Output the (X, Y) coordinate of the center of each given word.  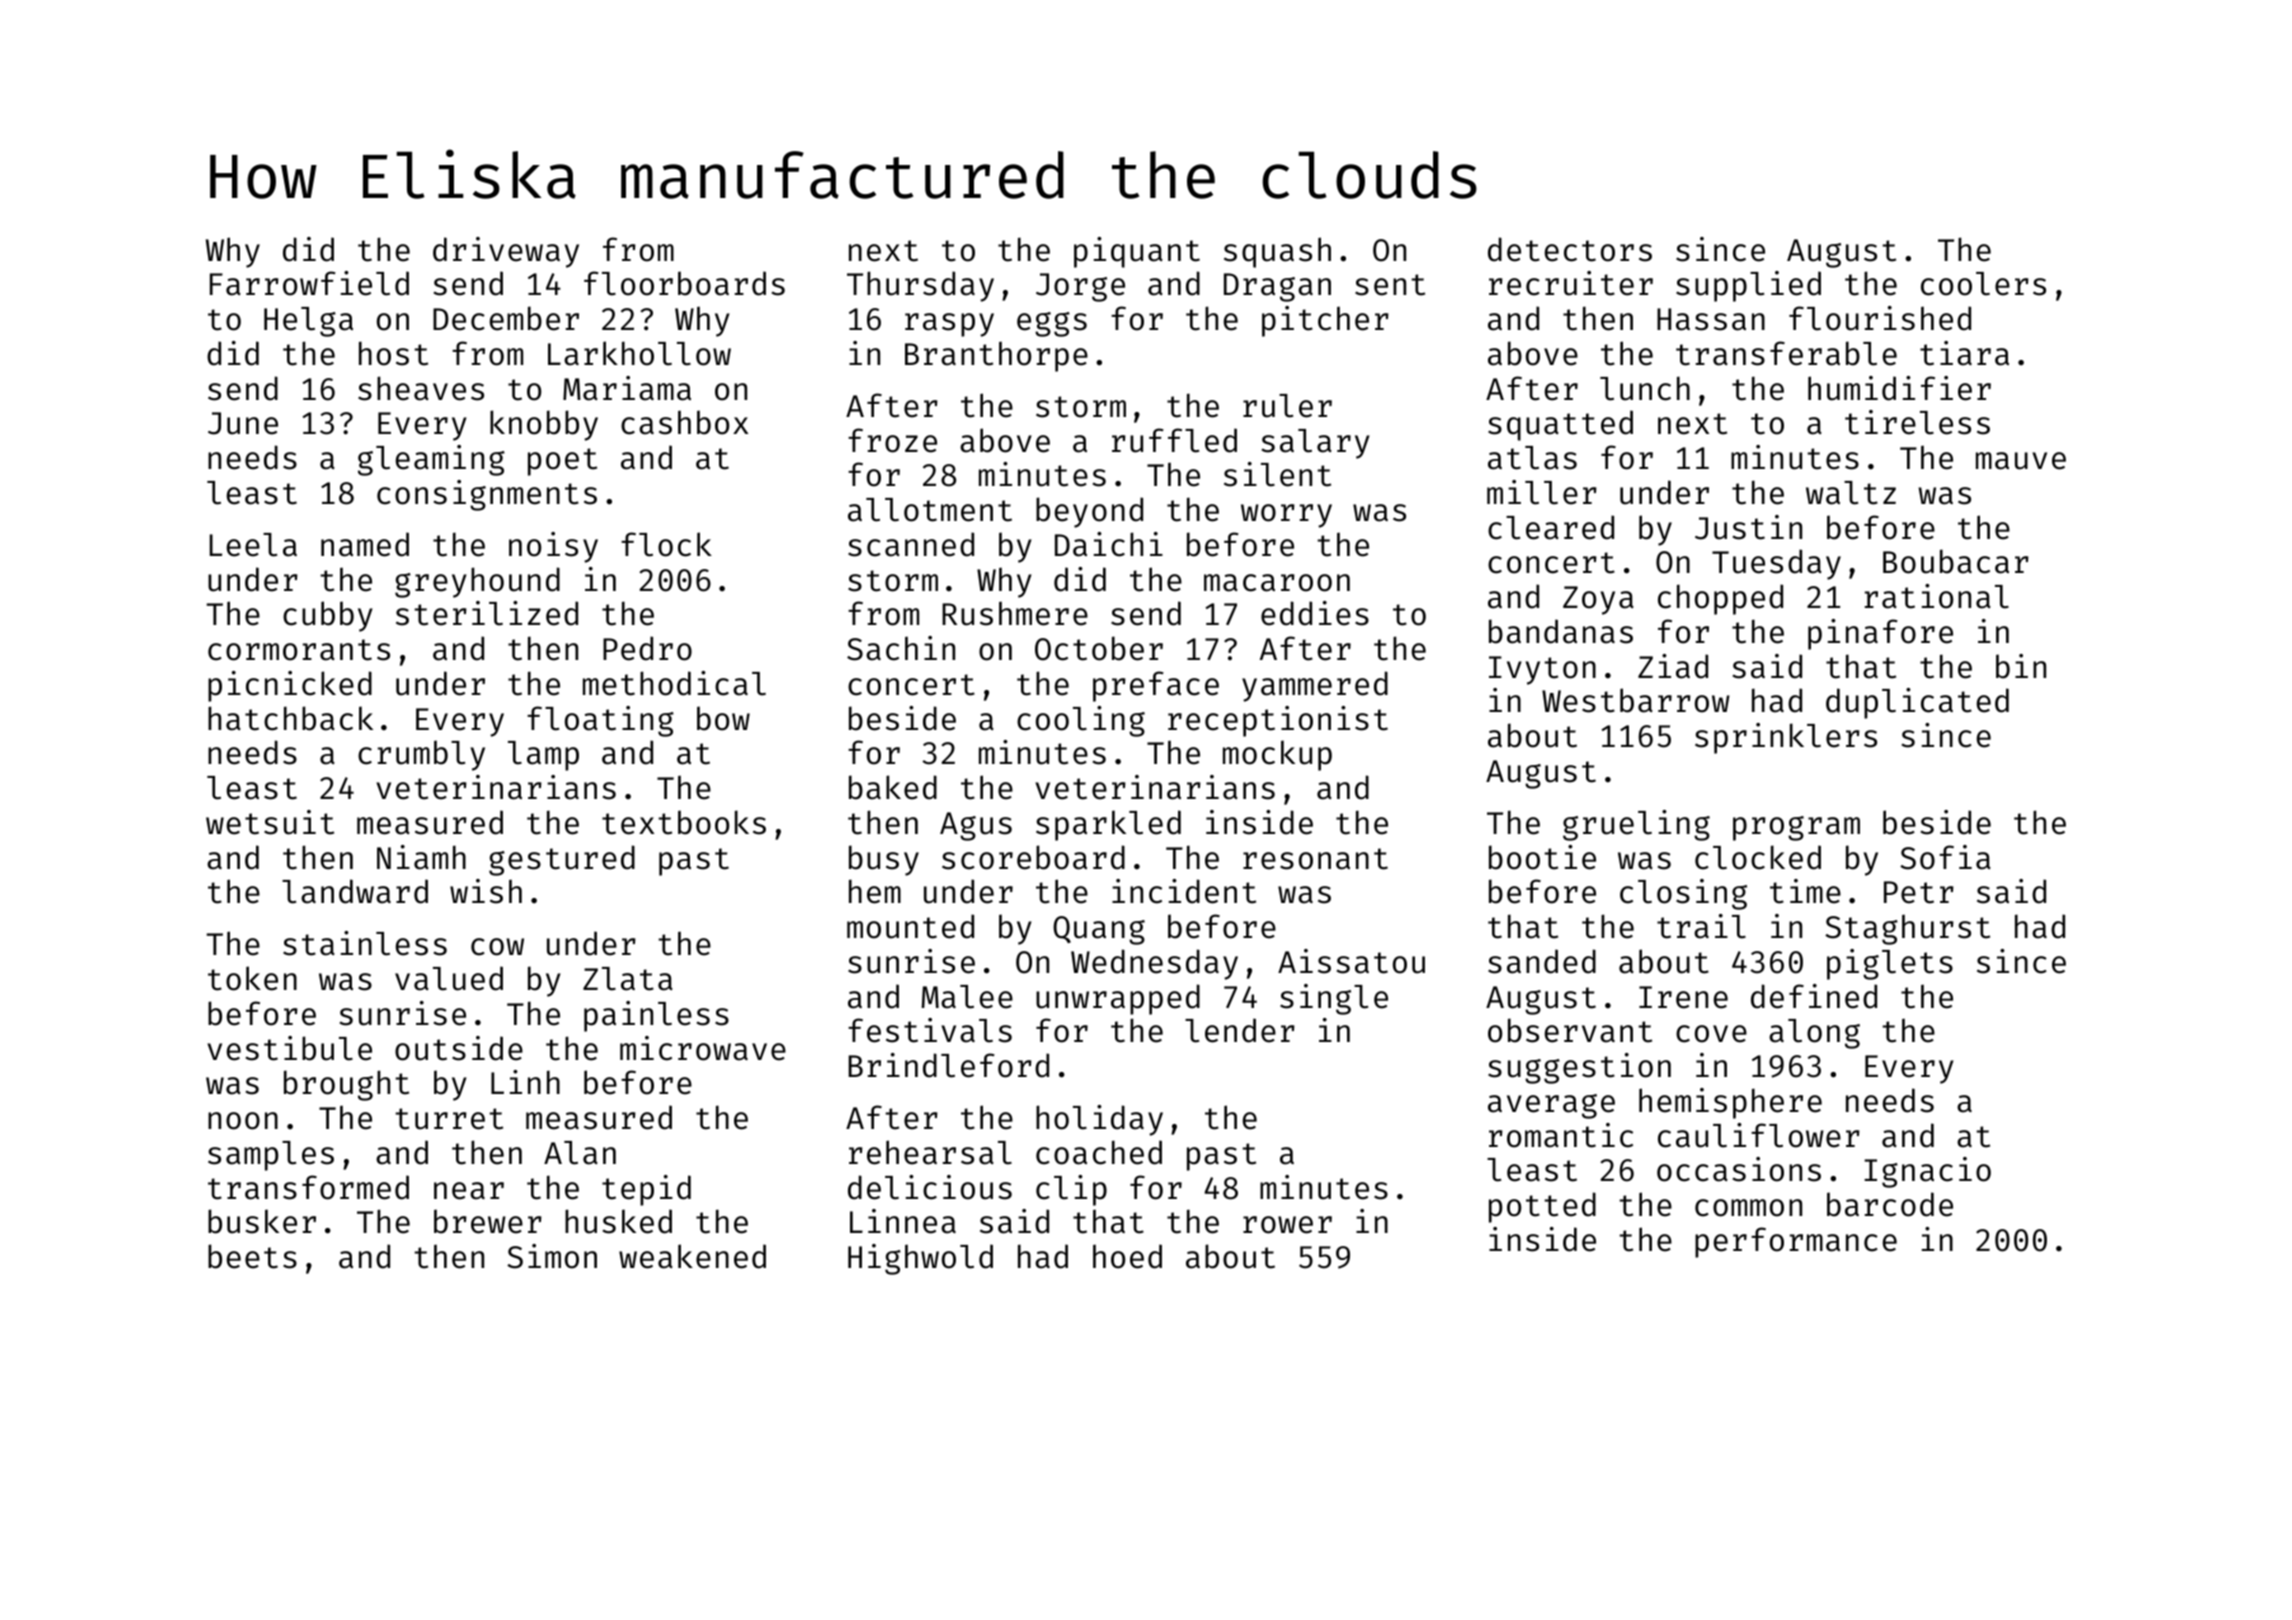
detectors (1570, 249)
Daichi (1109, 544)
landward (355, 891)
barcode (1890, 1204)
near (469, 1191)
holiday (1099, 1120)
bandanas (1561, 631)
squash (1277, 252)
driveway (506, 252)
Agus (976, 826)
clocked (1758, 857)
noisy (553, 547)
